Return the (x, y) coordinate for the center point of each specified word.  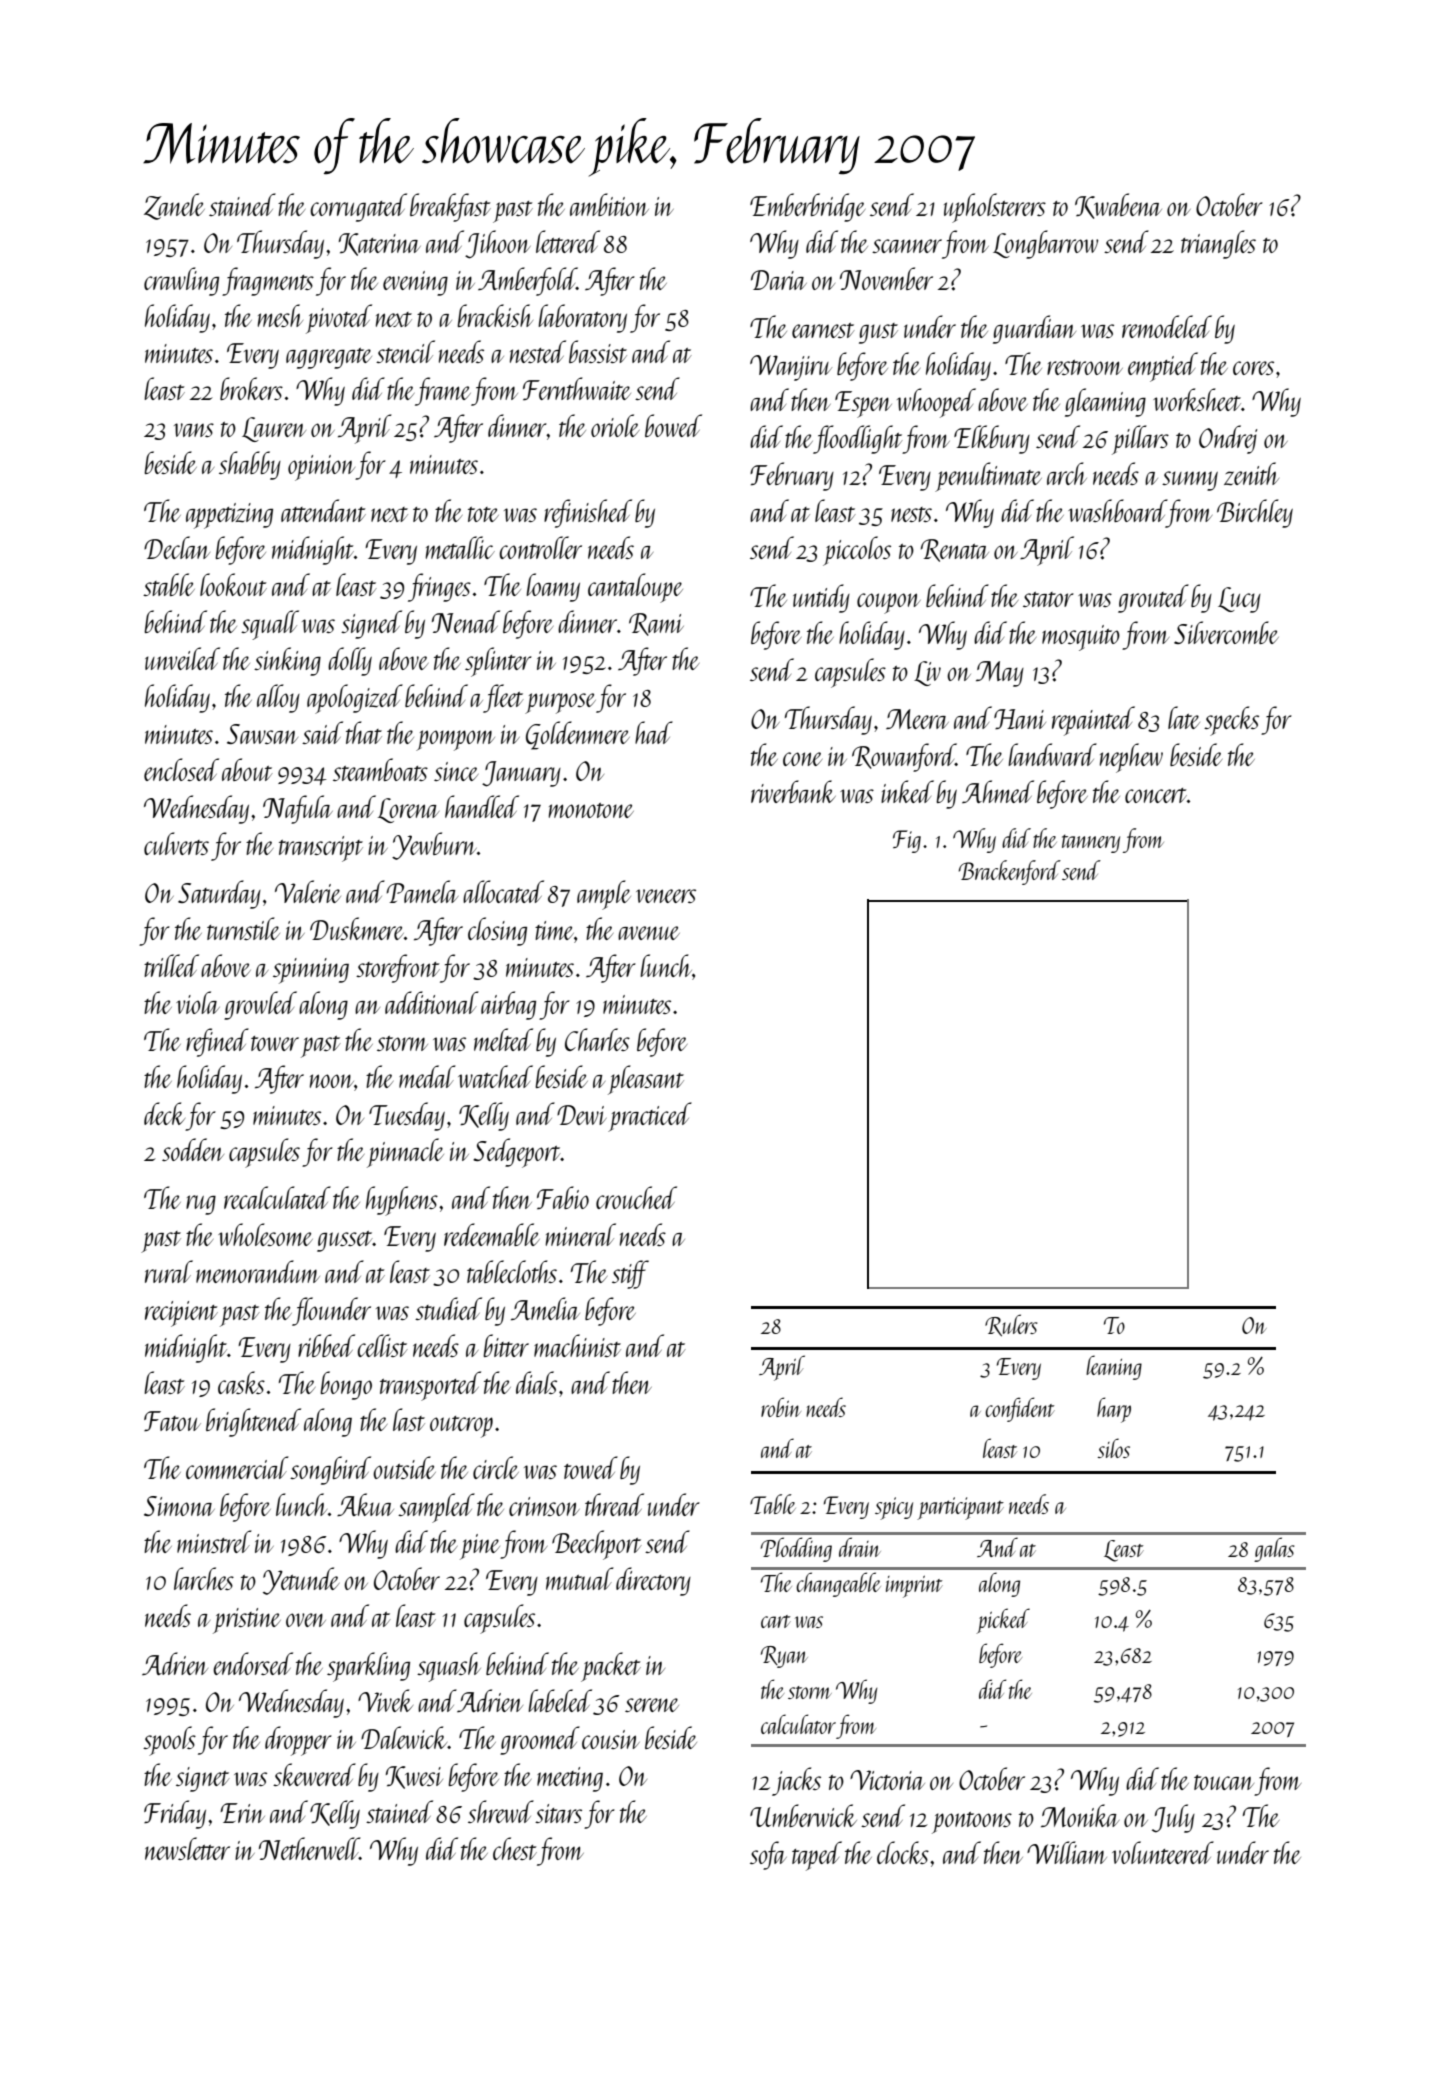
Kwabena (1118, 206)
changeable (838, 1584)
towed (591, 1467)
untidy (821, 598)
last (409, 1419)
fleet (503, 698)
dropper (298, 1741)
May (1000, 674)
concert (1156, 795)
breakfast (450, 207)
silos (1113, 1448)
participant (960, 1508)
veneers (666, 896)
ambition (609, 204)
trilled (171, 965)
